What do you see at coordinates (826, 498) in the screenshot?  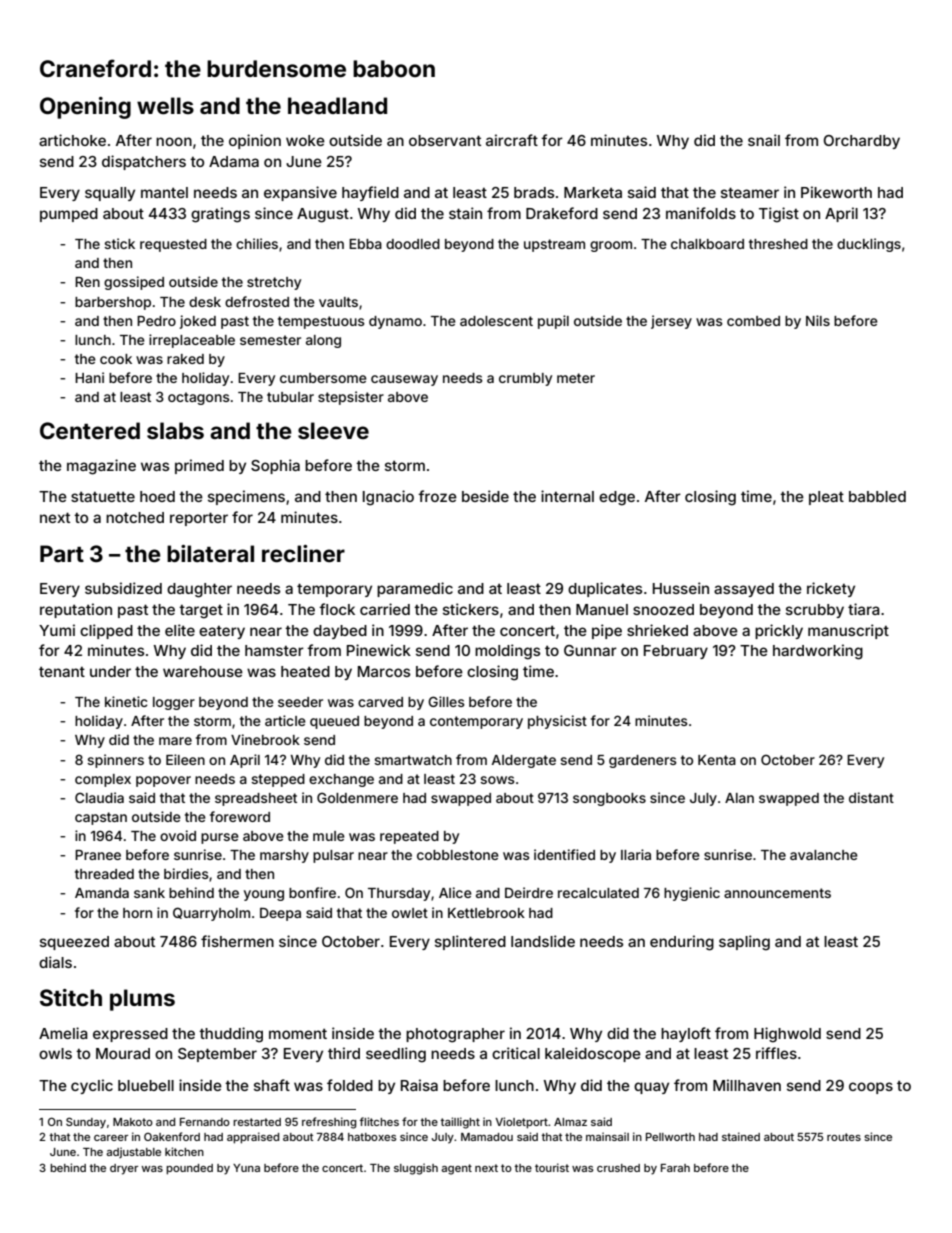 I see `pleat` at bounding box center [826, 498].
